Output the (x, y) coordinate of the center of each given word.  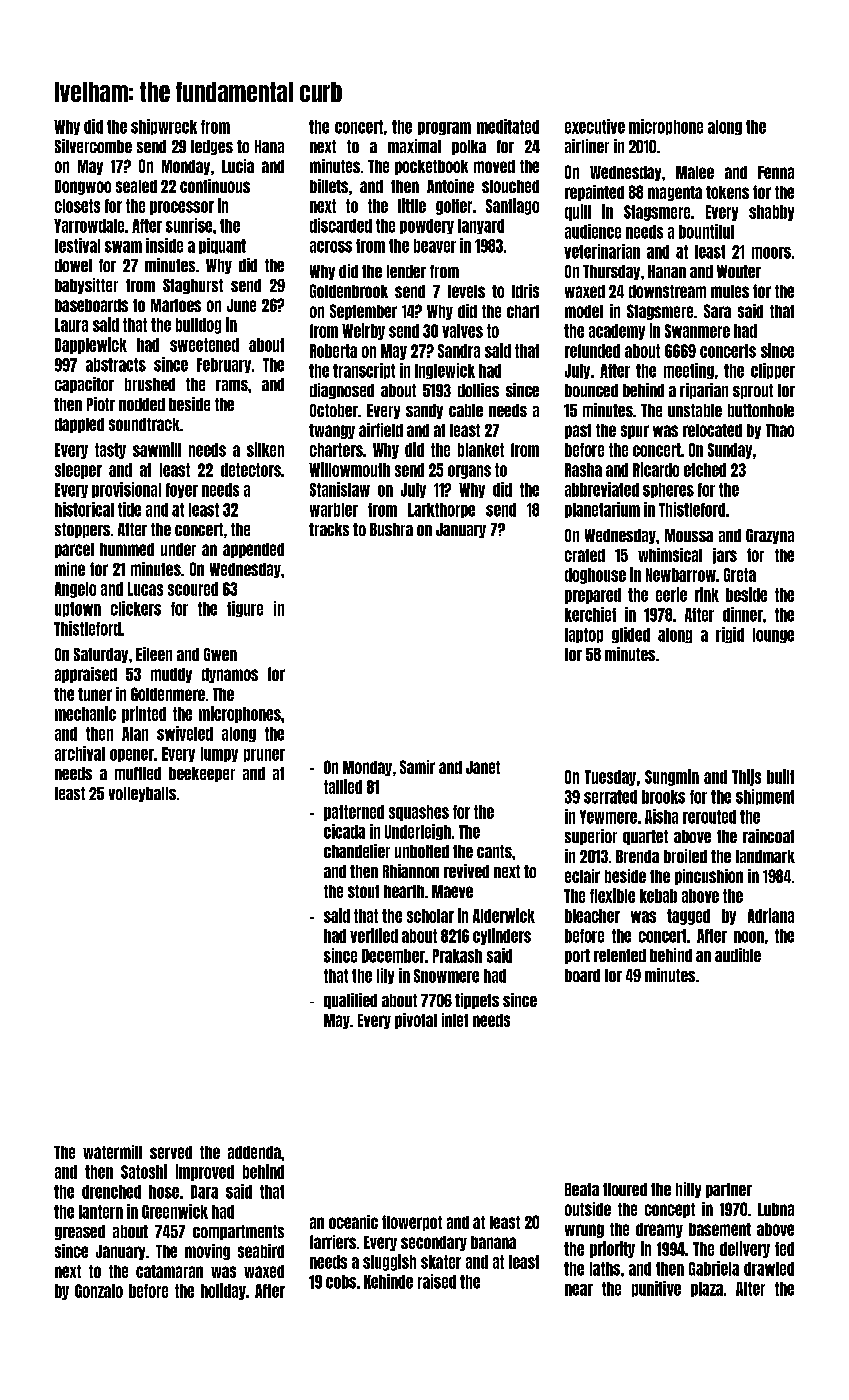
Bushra (391, 529)
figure (245, 609)
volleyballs (142, 794)
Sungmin (672, 777)
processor (182, 208)
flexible (612, 895)
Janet (483, 767)
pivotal (416, 1021)
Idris (525, 291)
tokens (727, 192)
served (171, 1152)
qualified (350, 1001)
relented (620, 955)
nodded (142, 404)
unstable (695, 410)
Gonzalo (99, 1291)
